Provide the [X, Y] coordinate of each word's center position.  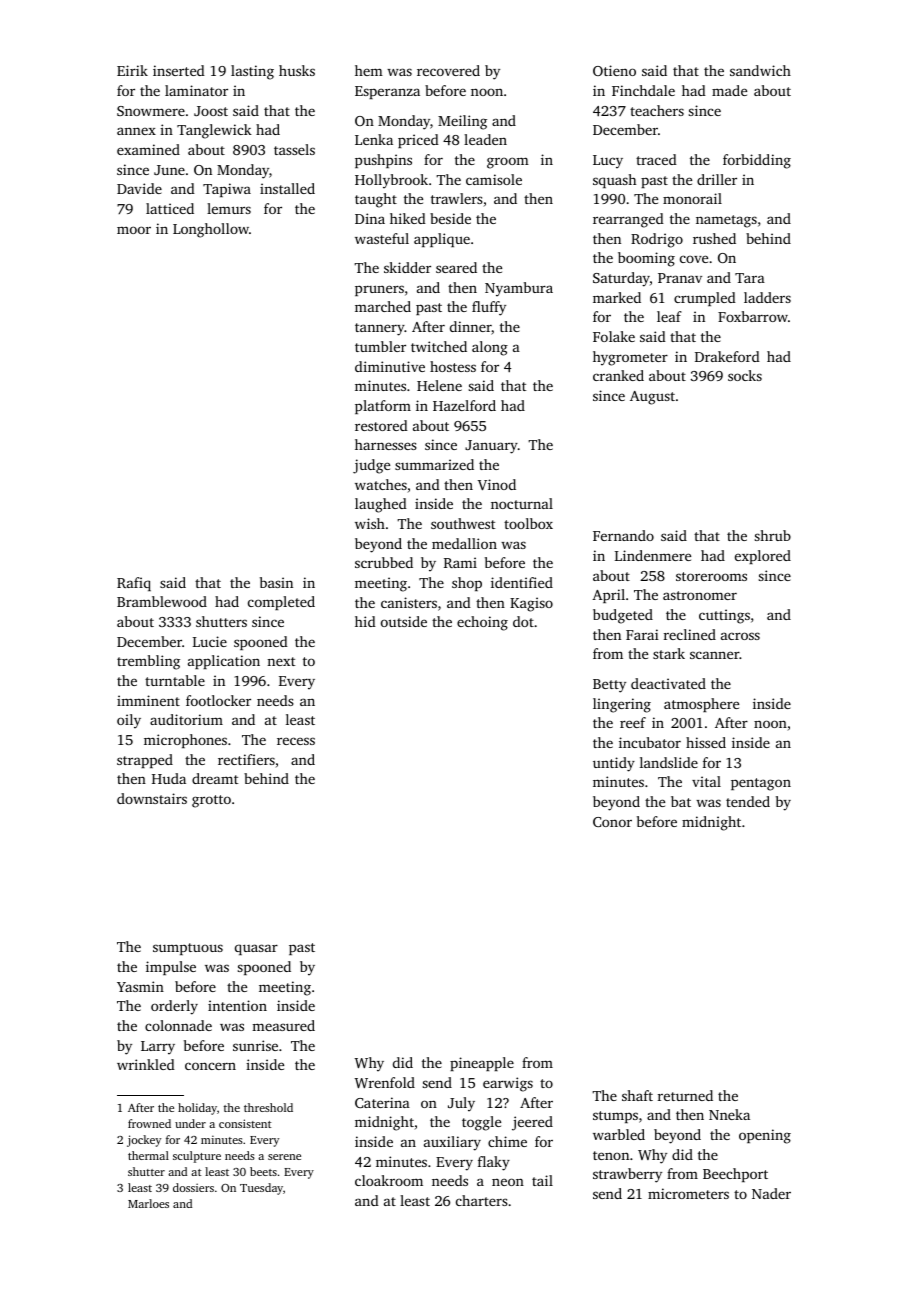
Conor [612, 822]
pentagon [761, 784]
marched [383, 306]
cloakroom [389, 1180]
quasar [256, 949]
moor [134, 230]
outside [404, 621]
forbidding [757, 161]
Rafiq [134, 584]
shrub [773, 535]
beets [263, 1171]
